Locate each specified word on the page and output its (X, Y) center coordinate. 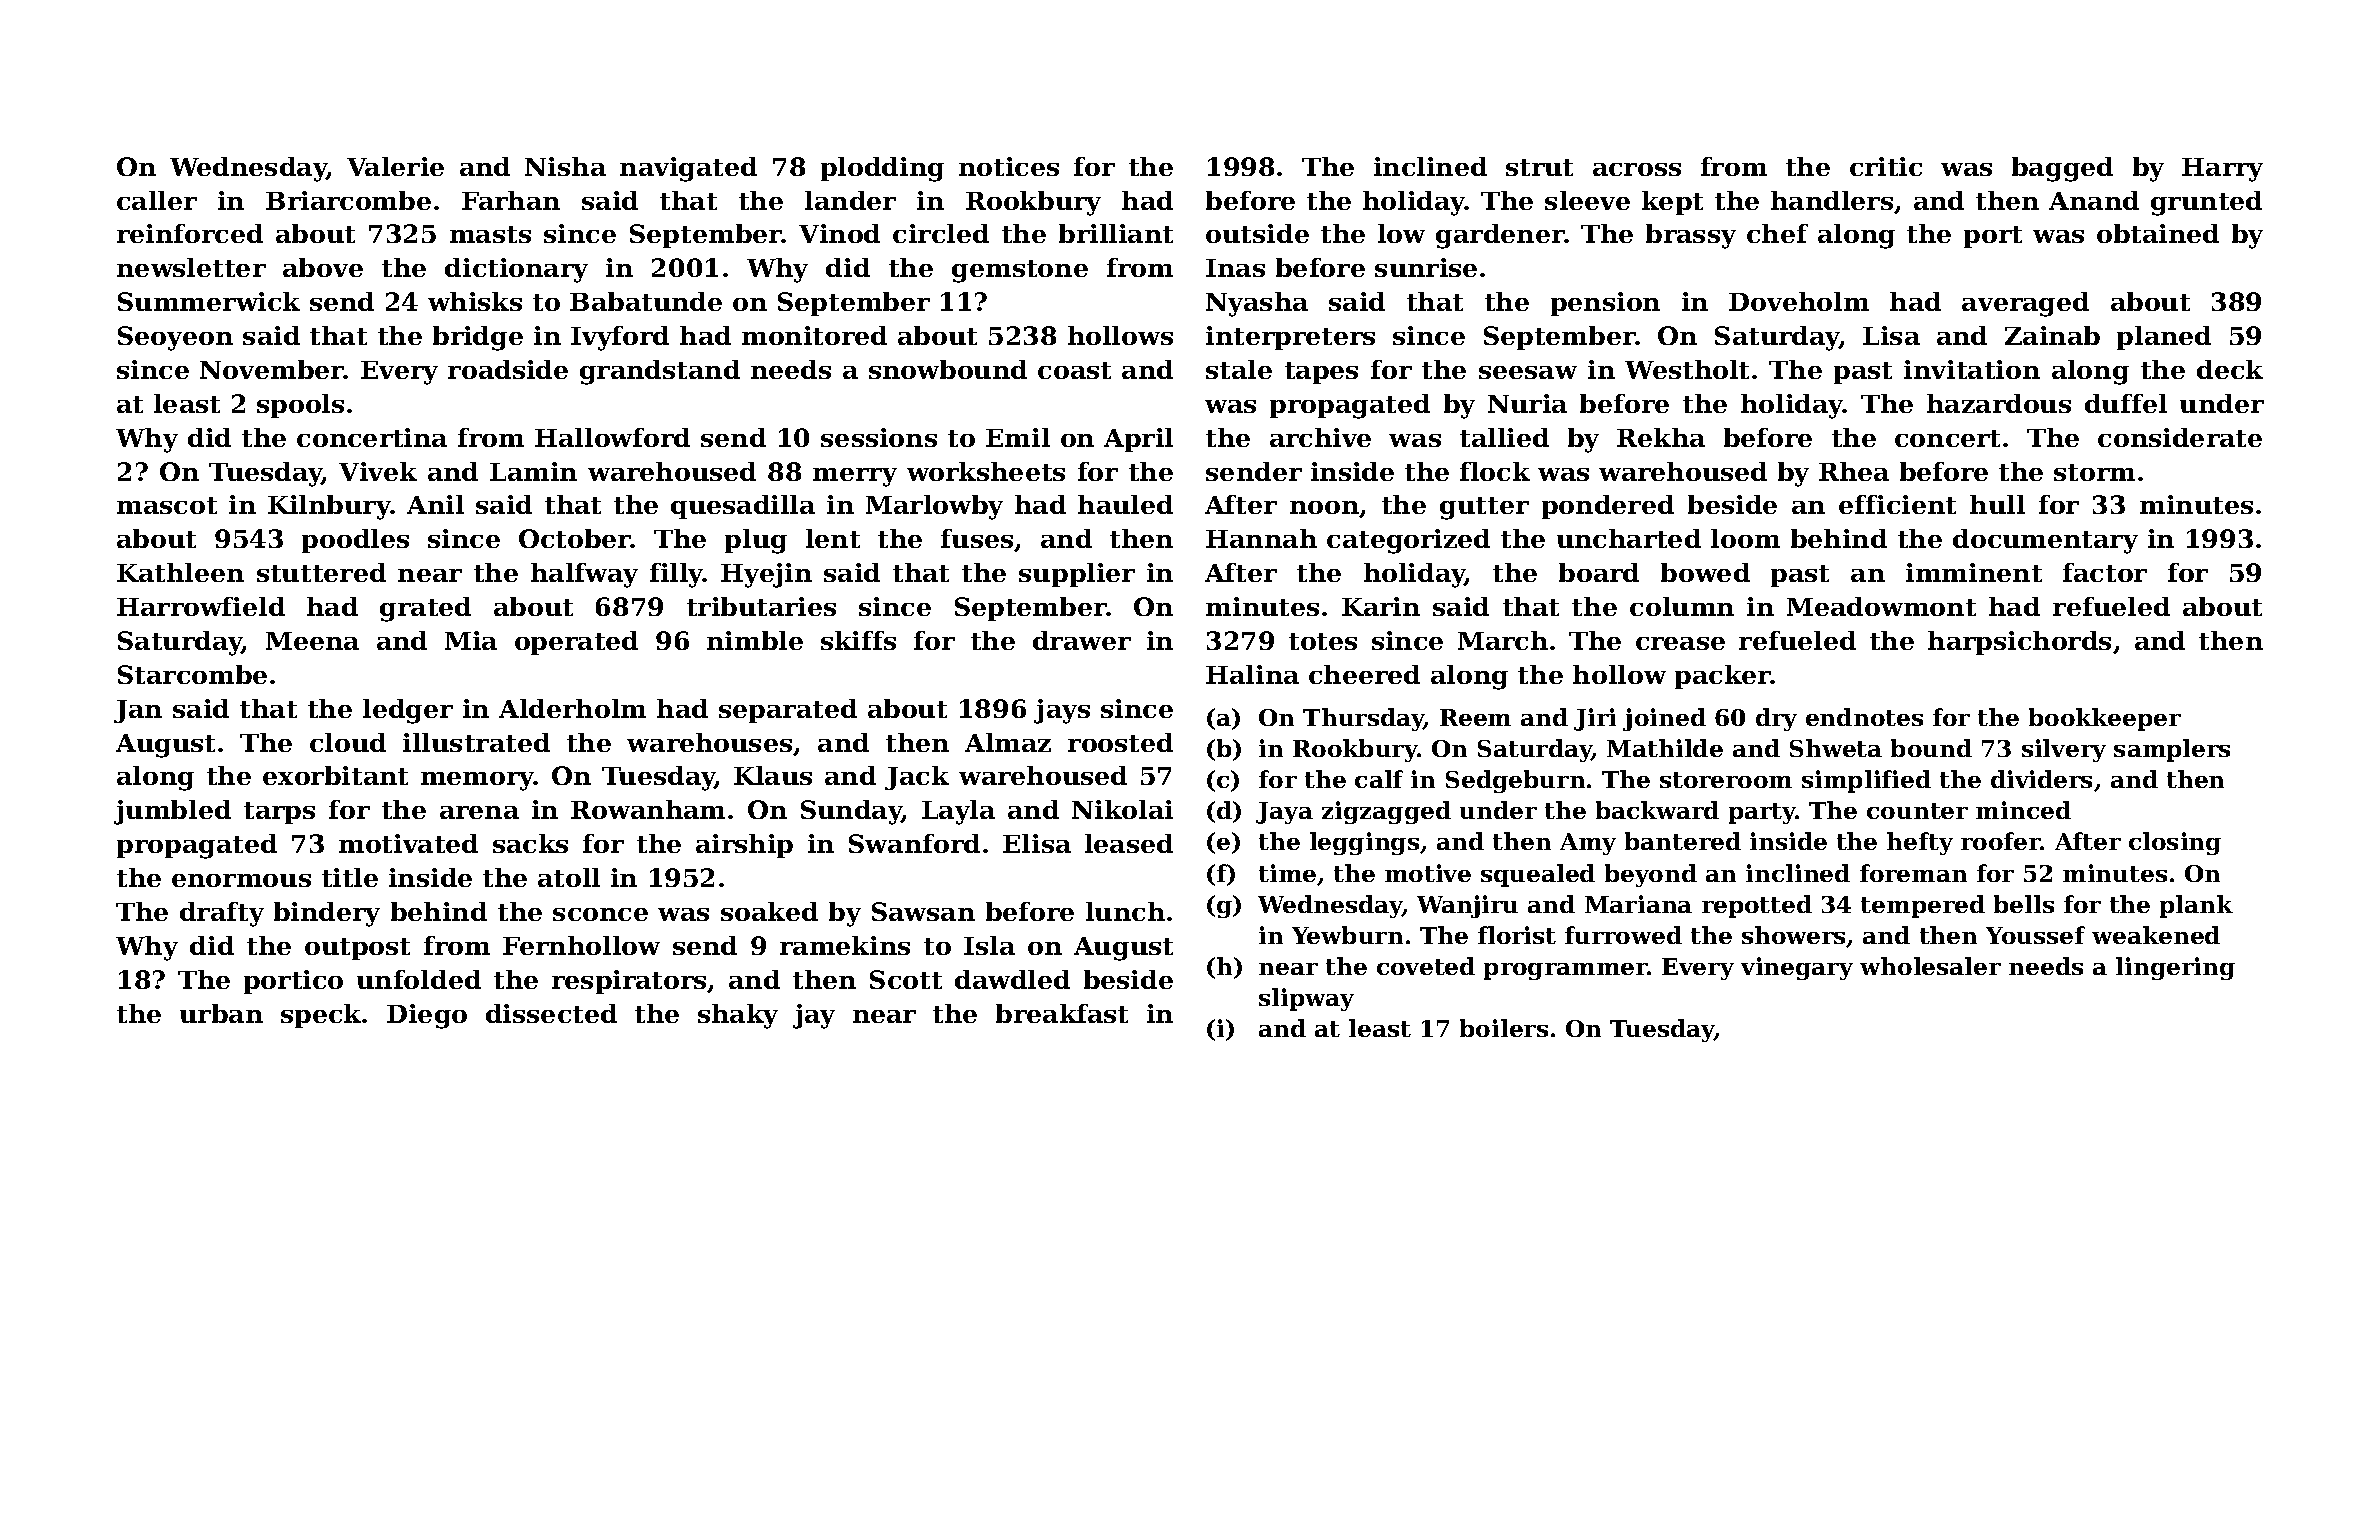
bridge (478, 338)
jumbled (172, 812)
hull (1997, 504)
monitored (814, 335)
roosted (1120, 742)
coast (1074, 370)
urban (221, 1013)
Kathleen (180, 572)
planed (2164, 338)
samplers (2172, 750)
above (323, 267)
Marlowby (934, 507)
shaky (738, 1016)
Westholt (1687, 369)
